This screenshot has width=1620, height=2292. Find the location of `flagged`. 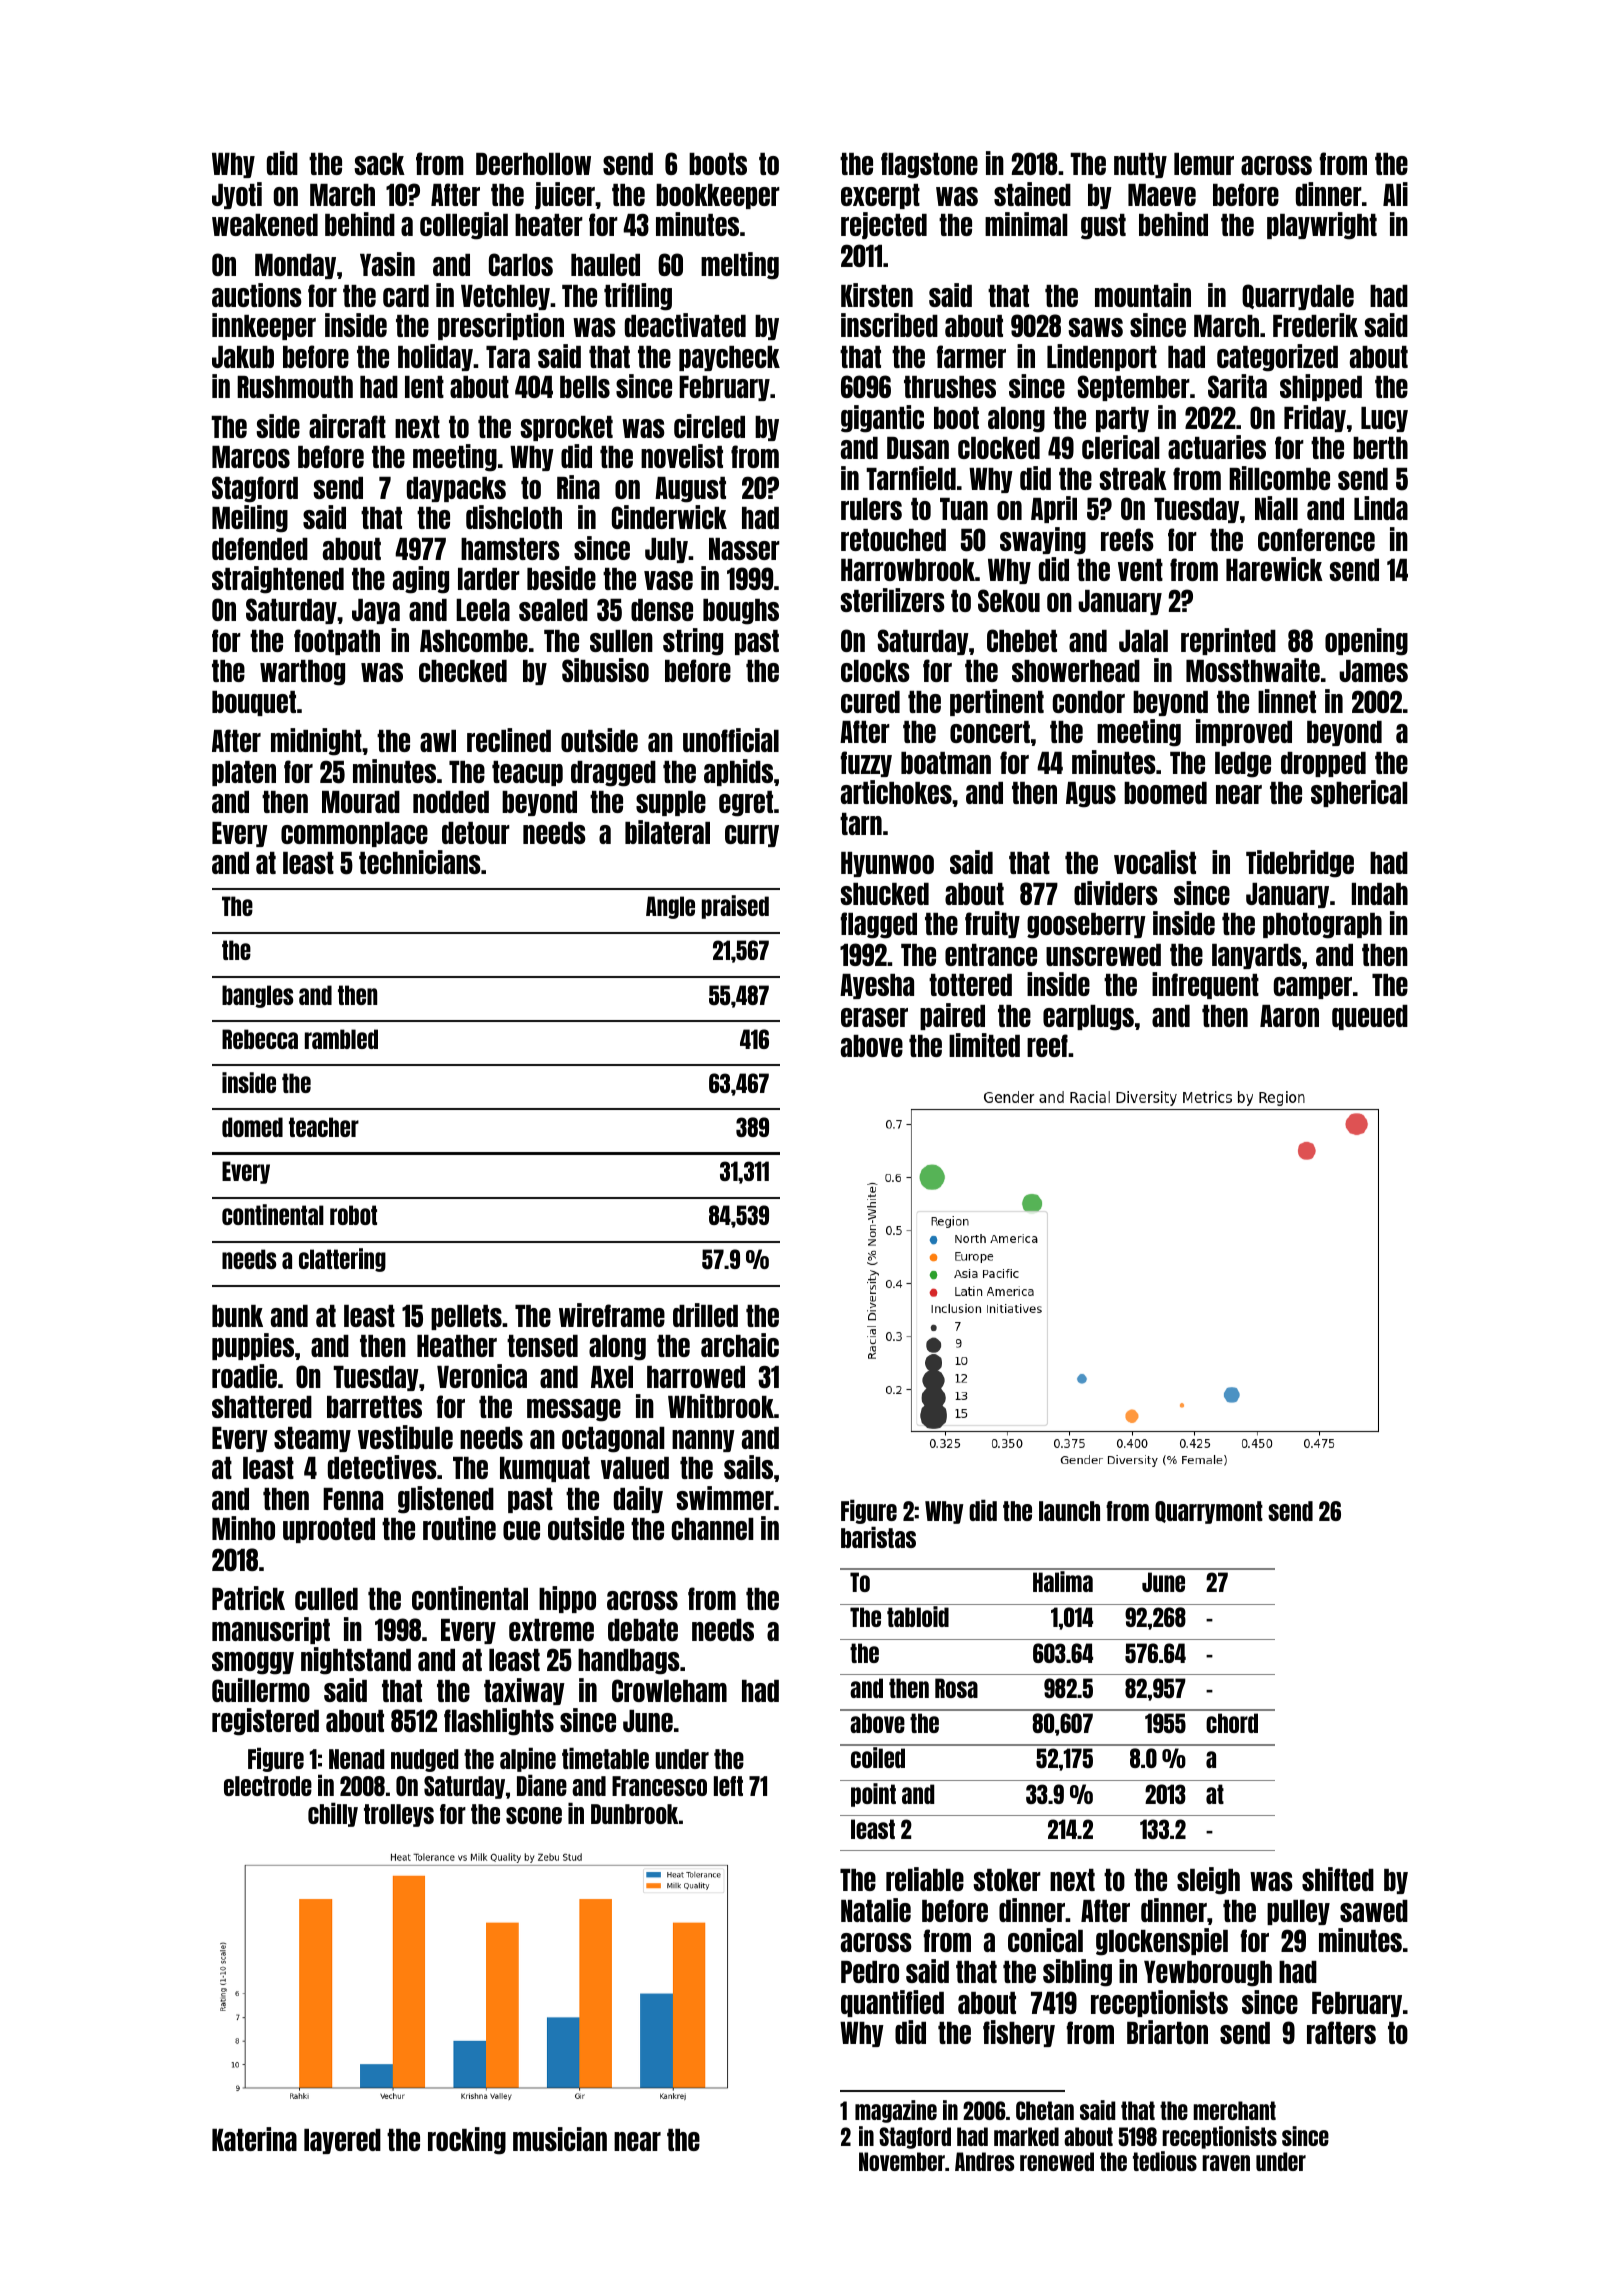

flagged is located at coordinates (879, 925).
